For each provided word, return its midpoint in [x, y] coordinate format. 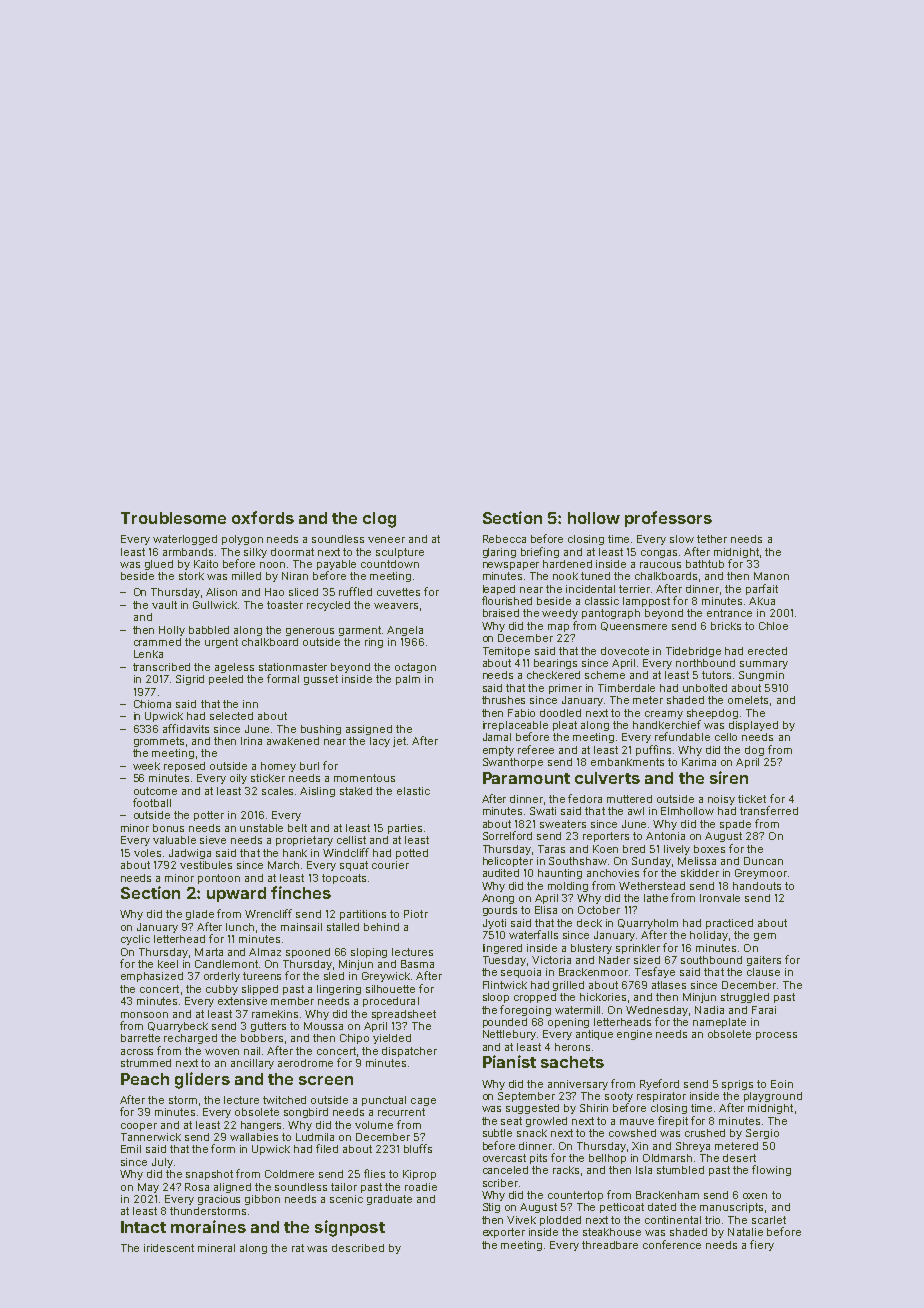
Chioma [152, 704]
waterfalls [533, 934]
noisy [721, 800]
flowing [771, 1170]
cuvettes [398, 592]
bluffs [418, 1148]
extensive [242, 1001]
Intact [143, 1227]
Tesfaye [655, 972]
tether [712, 539]
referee [536, 749]
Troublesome [173, 518]
